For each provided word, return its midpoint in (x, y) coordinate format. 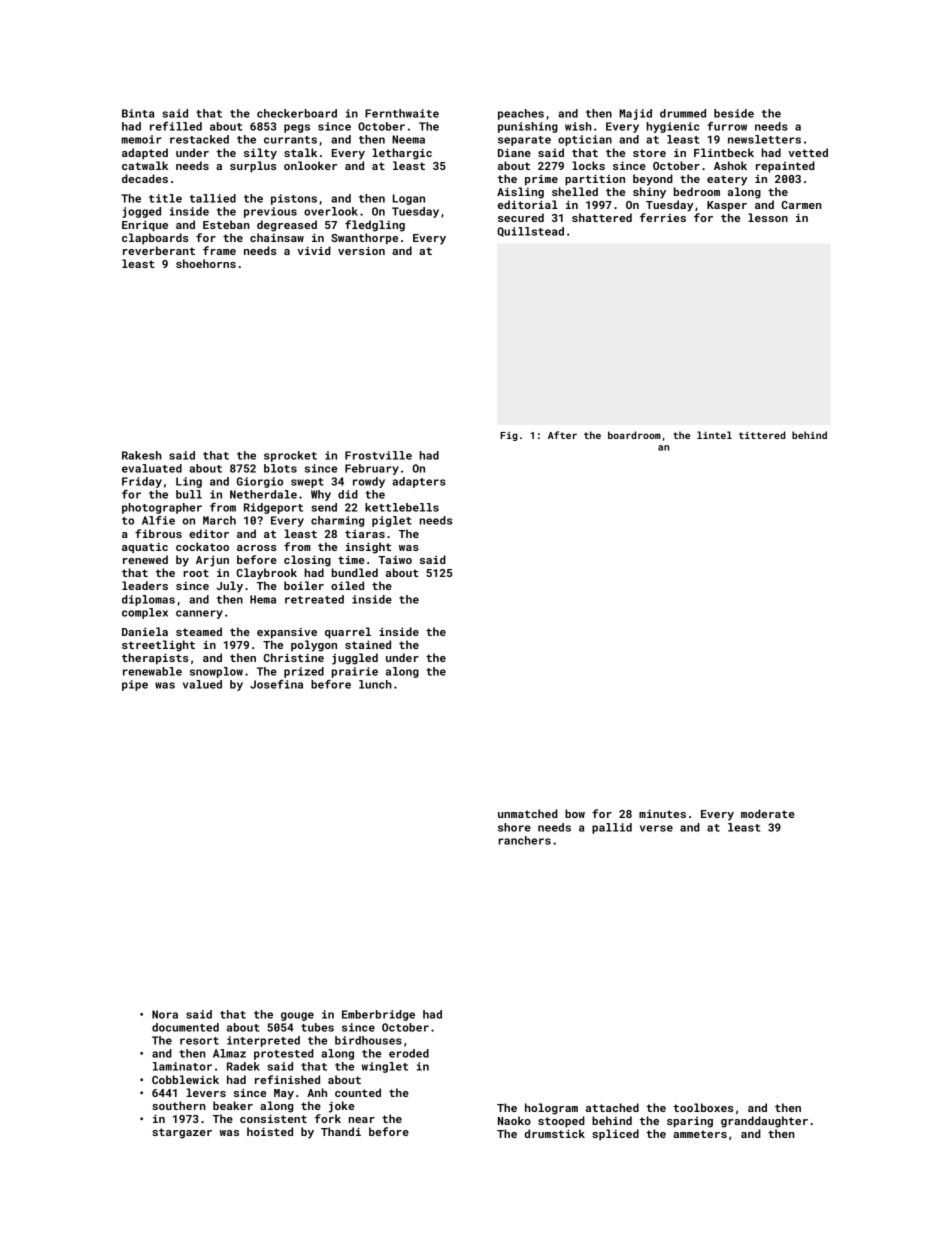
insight (368, 548)
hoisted (270, 1131)
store (649, 153)
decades (145, 178)
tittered (762, 435)
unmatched (528, 813)
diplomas (148, 600)
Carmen (802, 205)
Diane (514, 152)
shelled (575, 191)
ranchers (524, 840)
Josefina (276, 684)
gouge (297, 1016)
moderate (768, 813)
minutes (662, 814)
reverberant (159, 250)
